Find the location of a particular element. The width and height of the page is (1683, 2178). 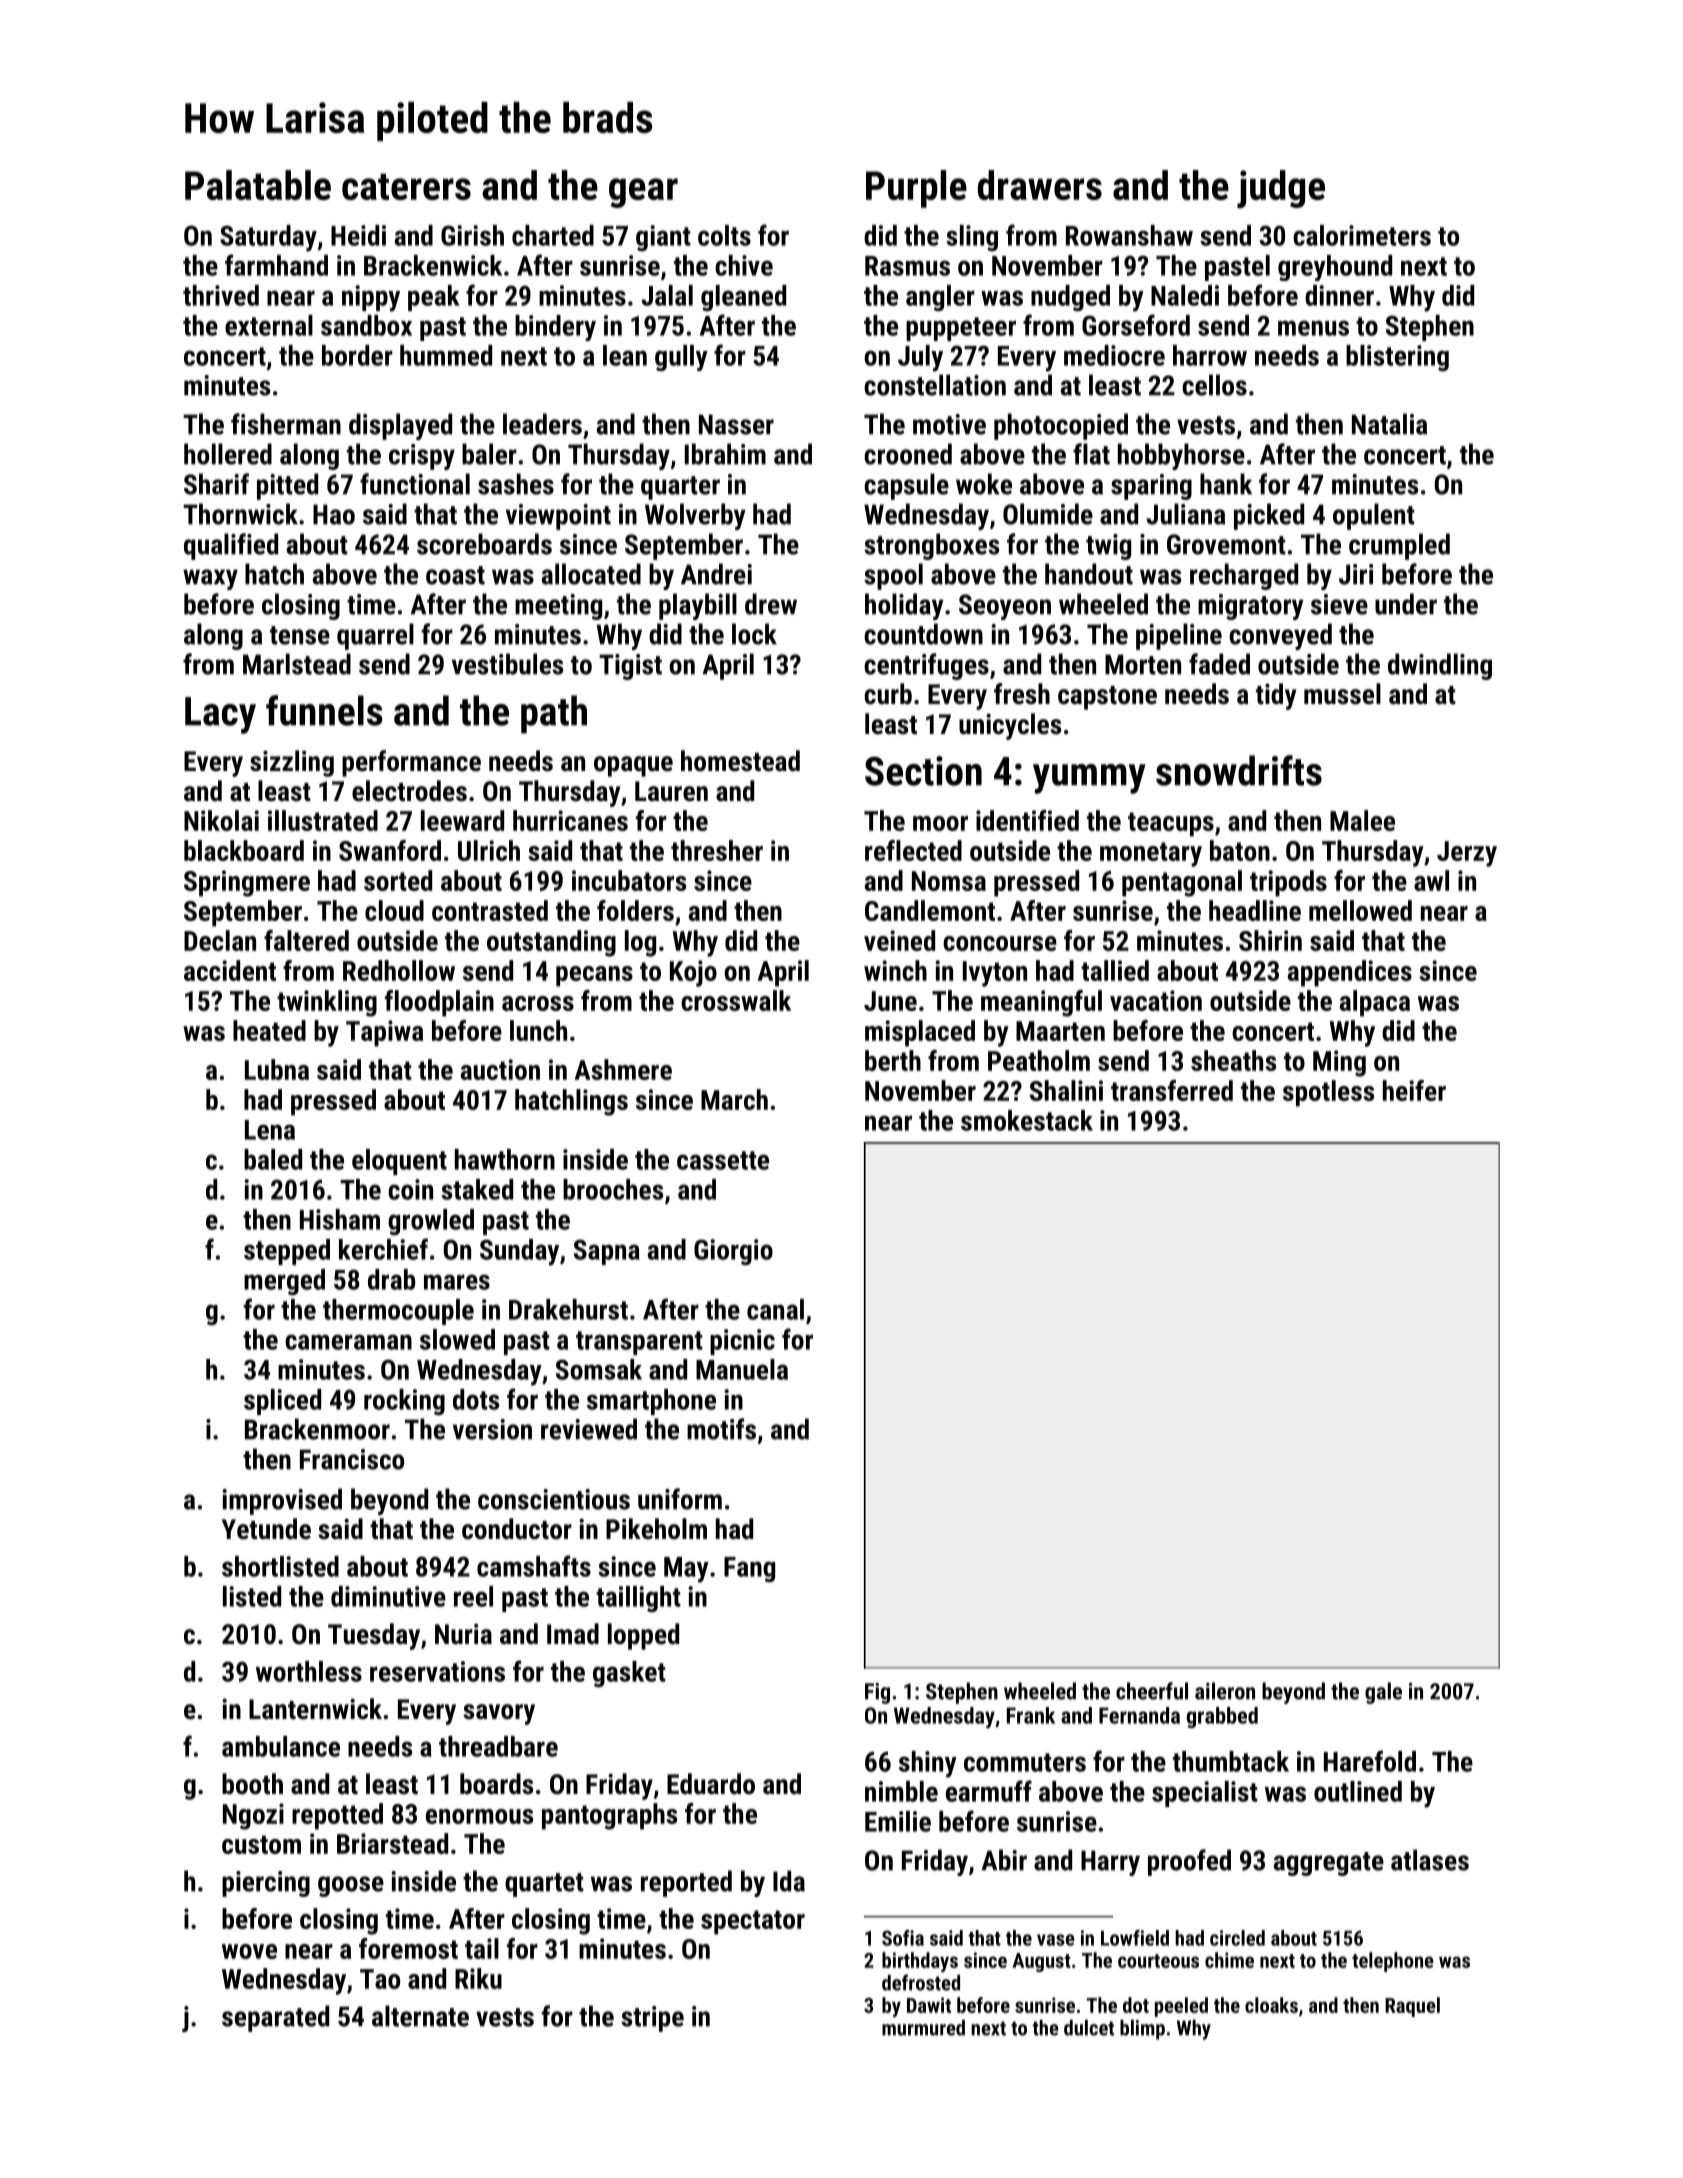

version is located at coordinates (492, 1429).
